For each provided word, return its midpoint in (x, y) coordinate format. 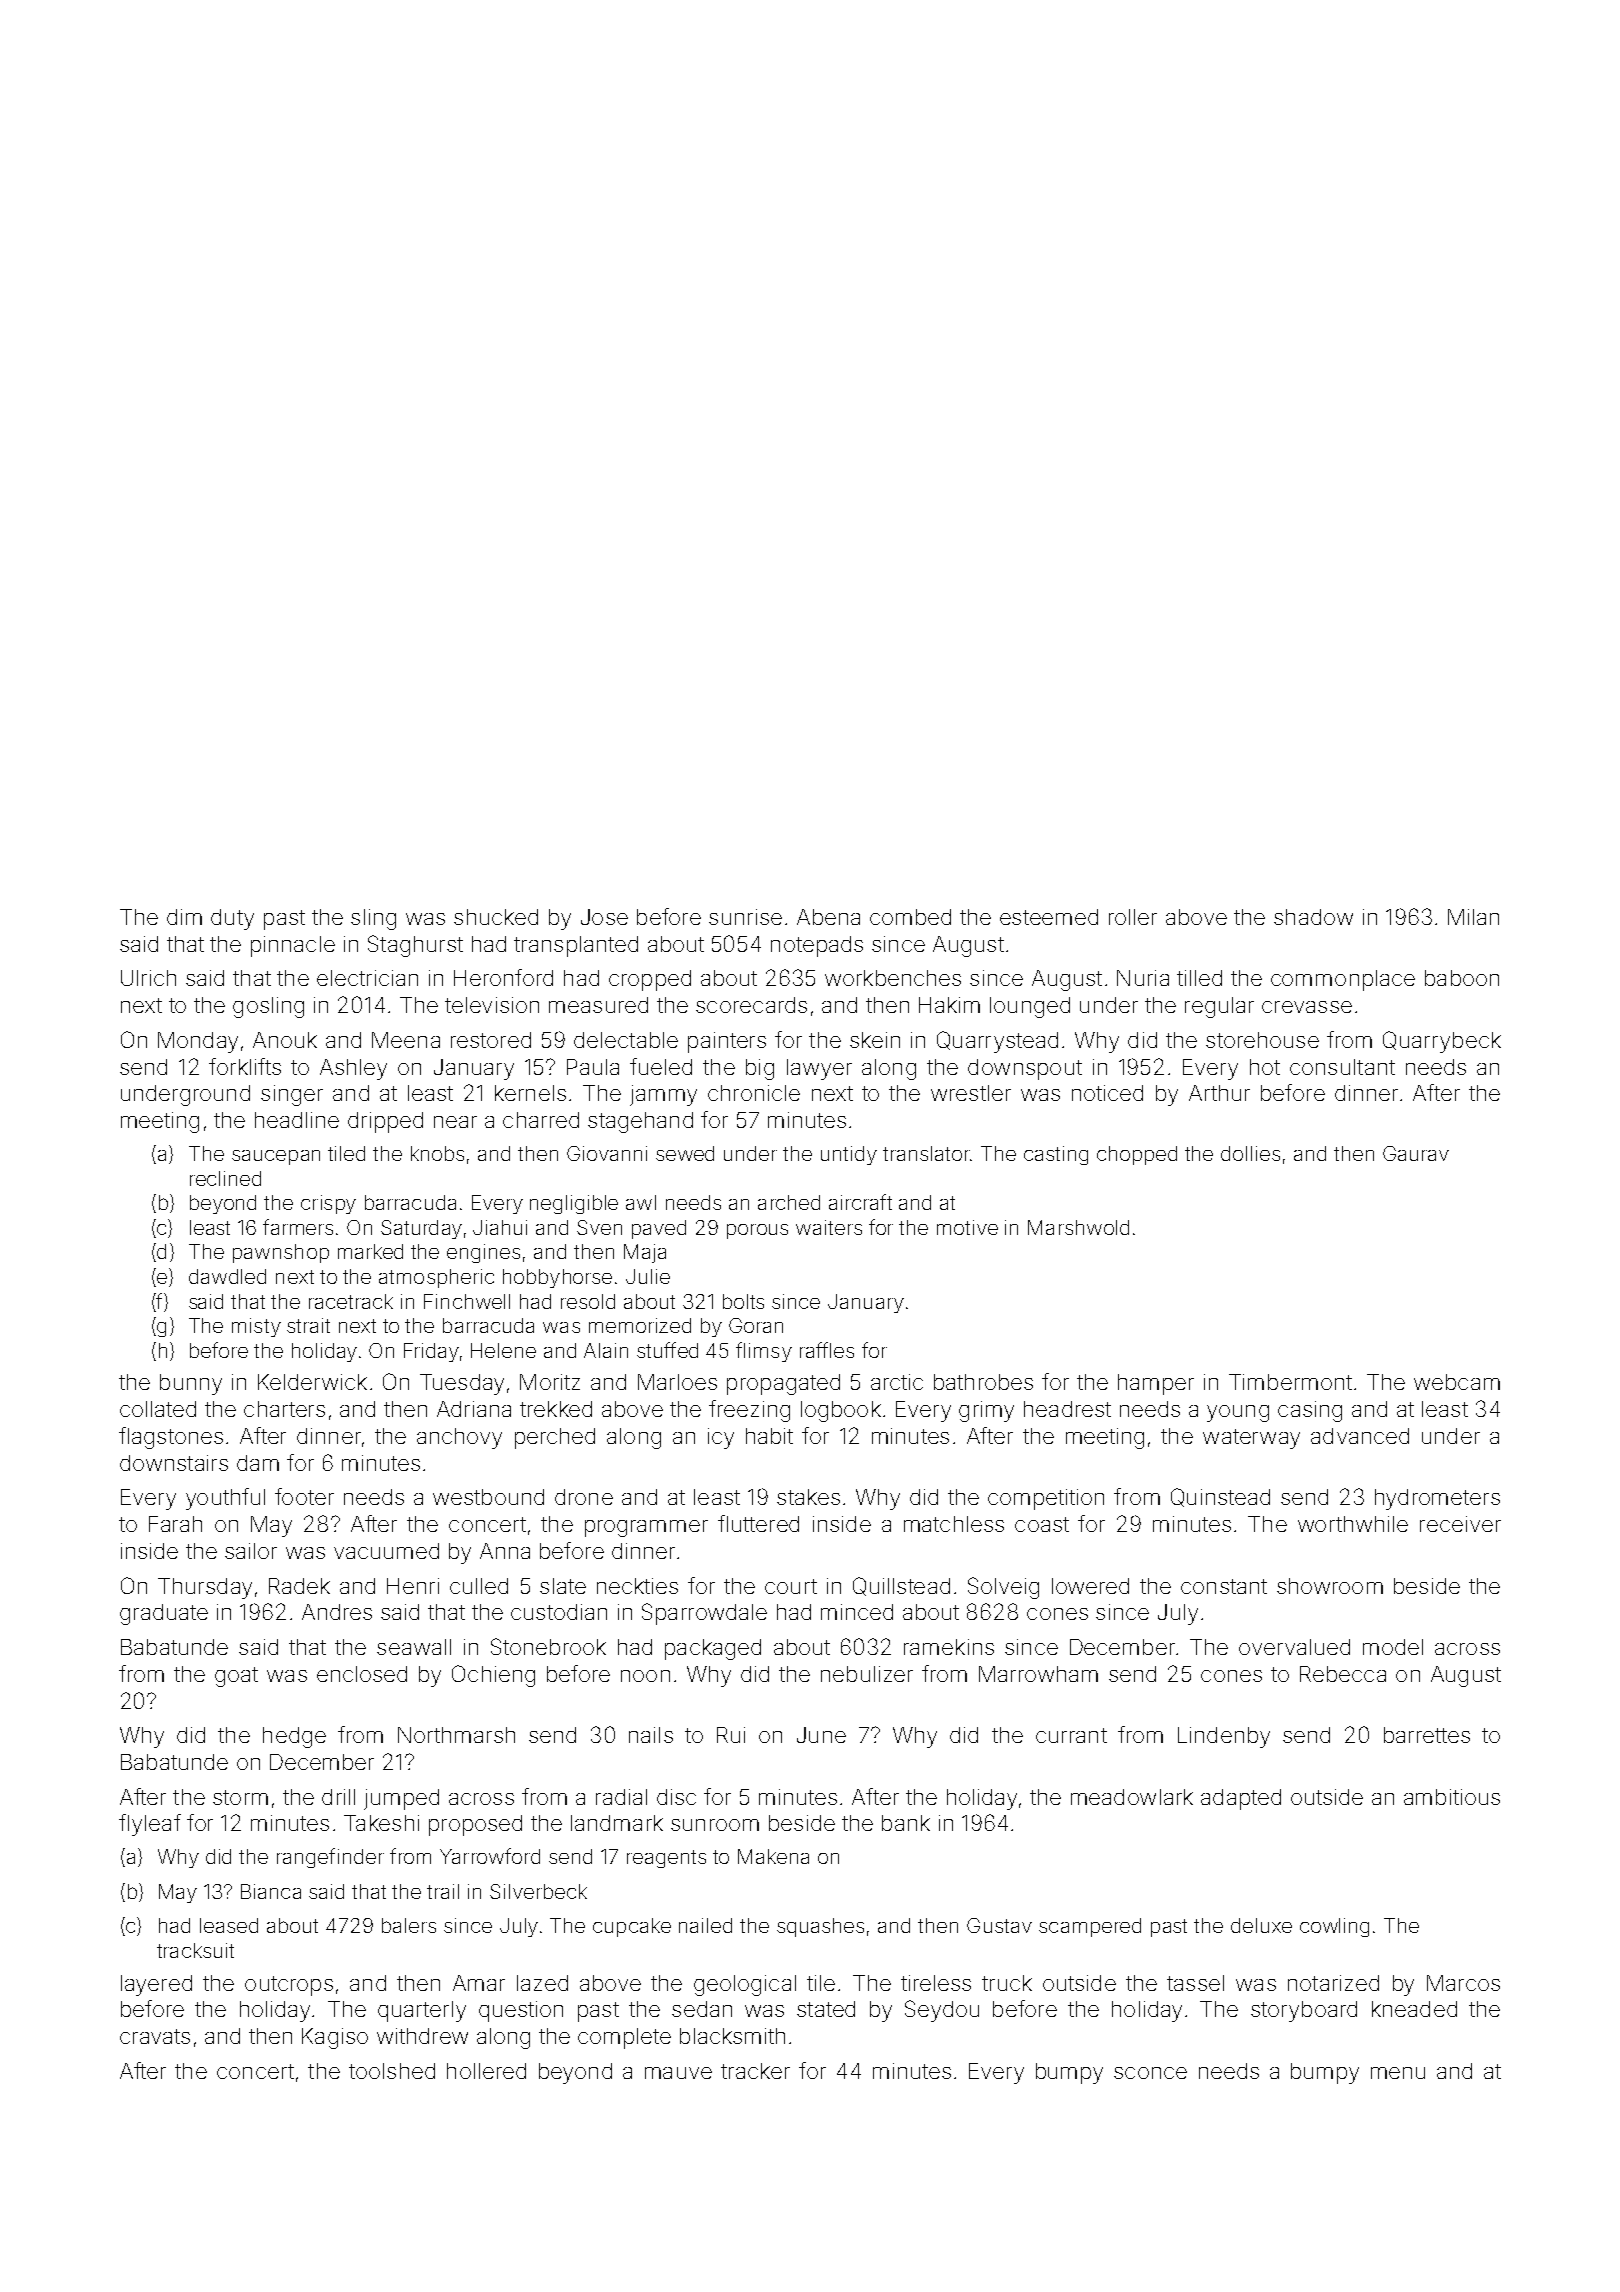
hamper (1156, 1384)
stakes (808, 1497)
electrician (367, 978)
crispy (328, 1204)
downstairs (174, 1463)
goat (236, 1677)
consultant (1342, 1067)
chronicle (754, 1093)
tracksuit (195, 1950)
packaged (713, 1649)
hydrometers (1437, 1499)
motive (967, 1227)
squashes (820, 1927)
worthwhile (1353, 1524)
